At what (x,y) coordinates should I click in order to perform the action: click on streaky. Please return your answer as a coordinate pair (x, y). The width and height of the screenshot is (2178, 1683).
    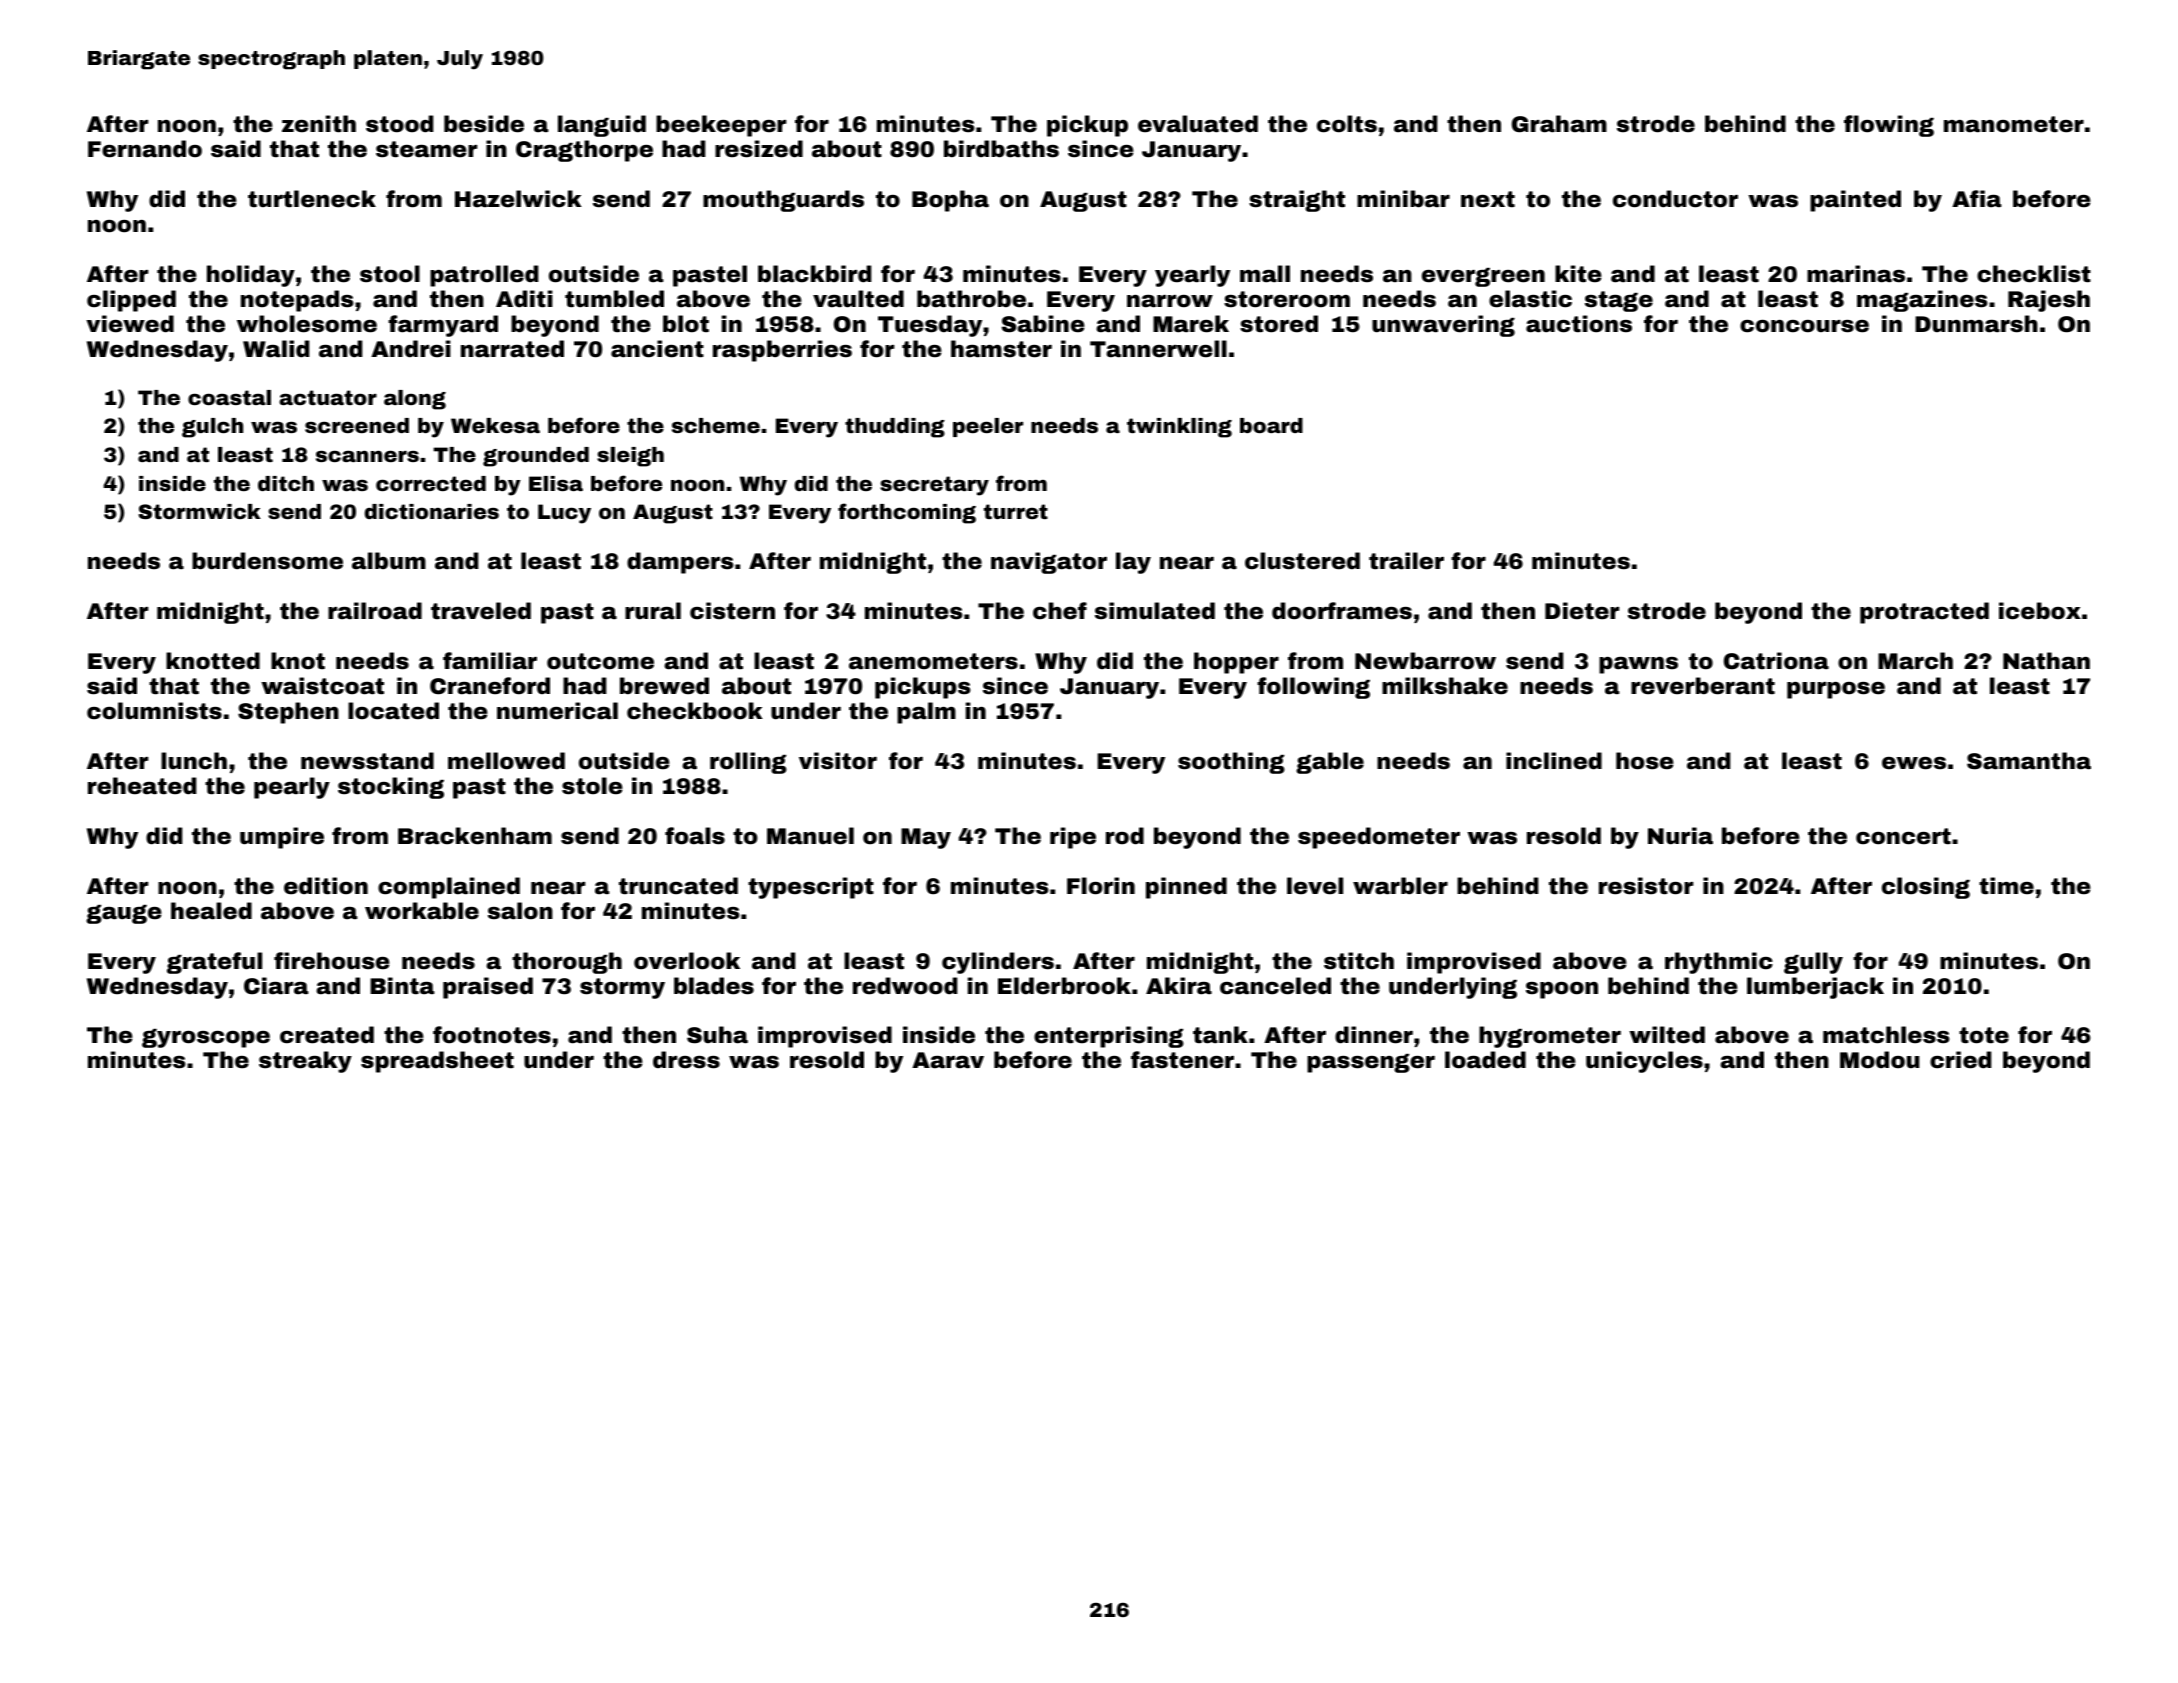
    Looking at the image, I should click on (305, 1062).
